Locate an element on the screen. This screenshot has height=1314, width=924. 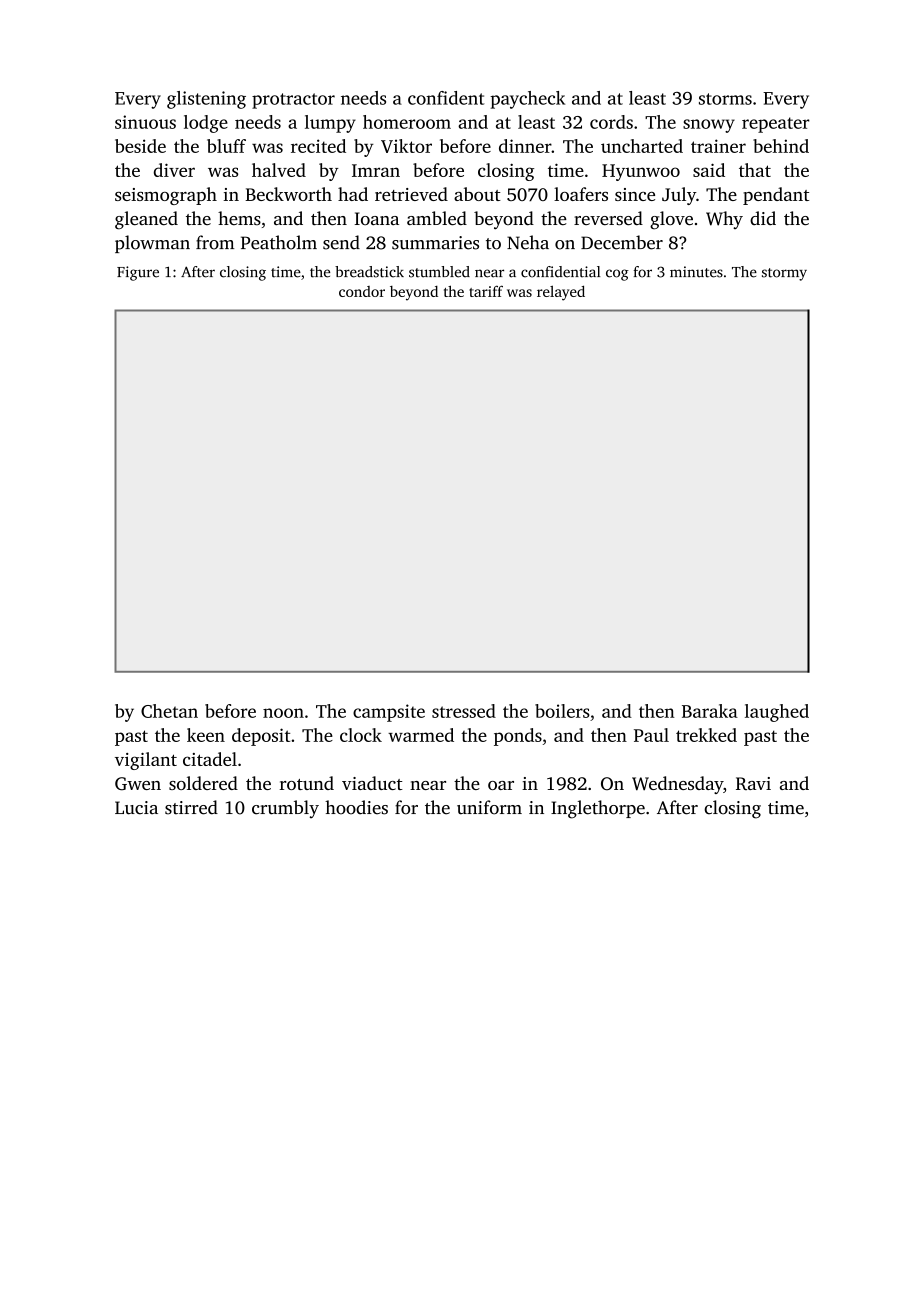
Gwen is located at coordinates (138, 784).
